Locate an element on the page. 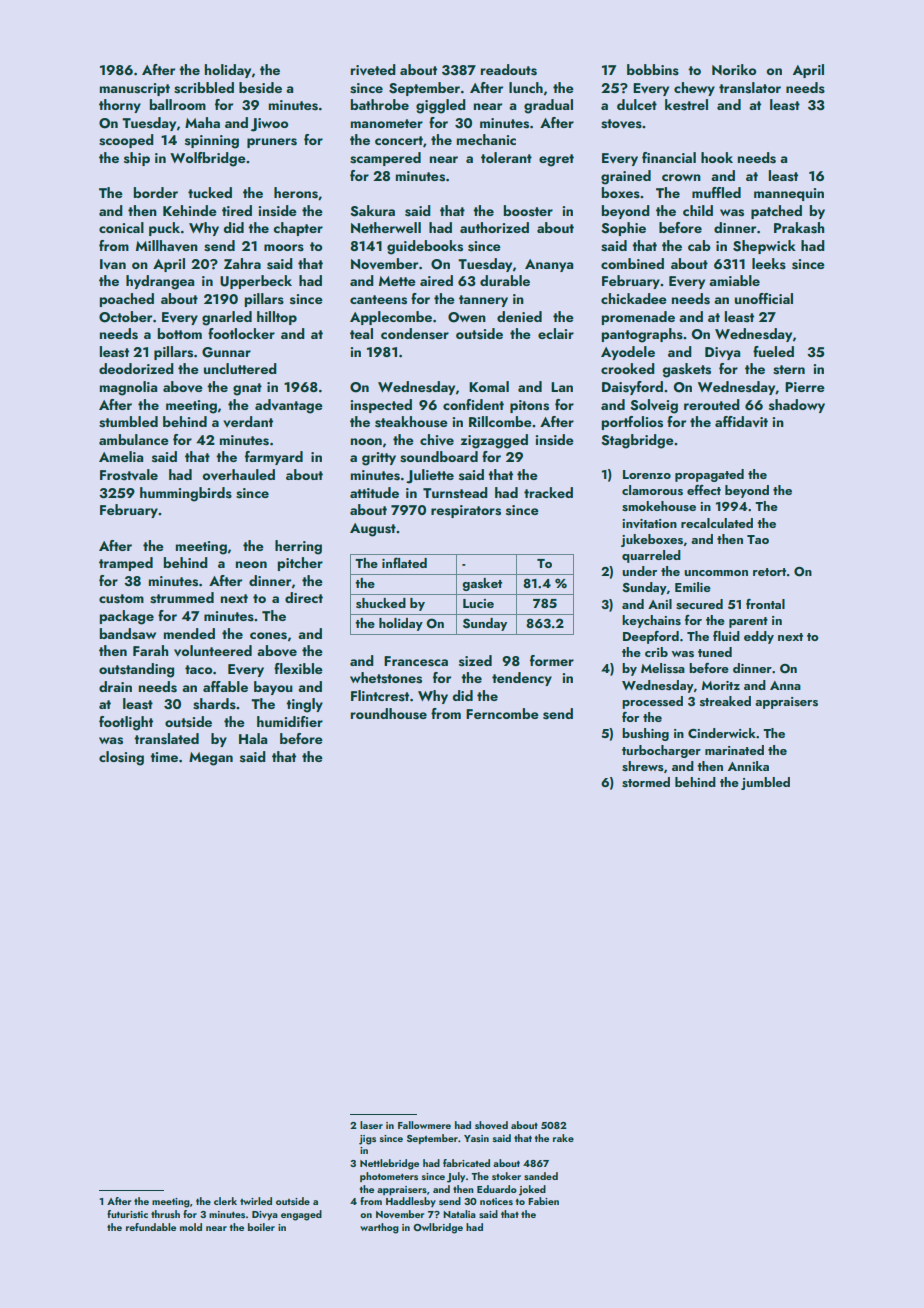 The image size is (924, 1308). shoved is located at coordinates (491, 1125).
